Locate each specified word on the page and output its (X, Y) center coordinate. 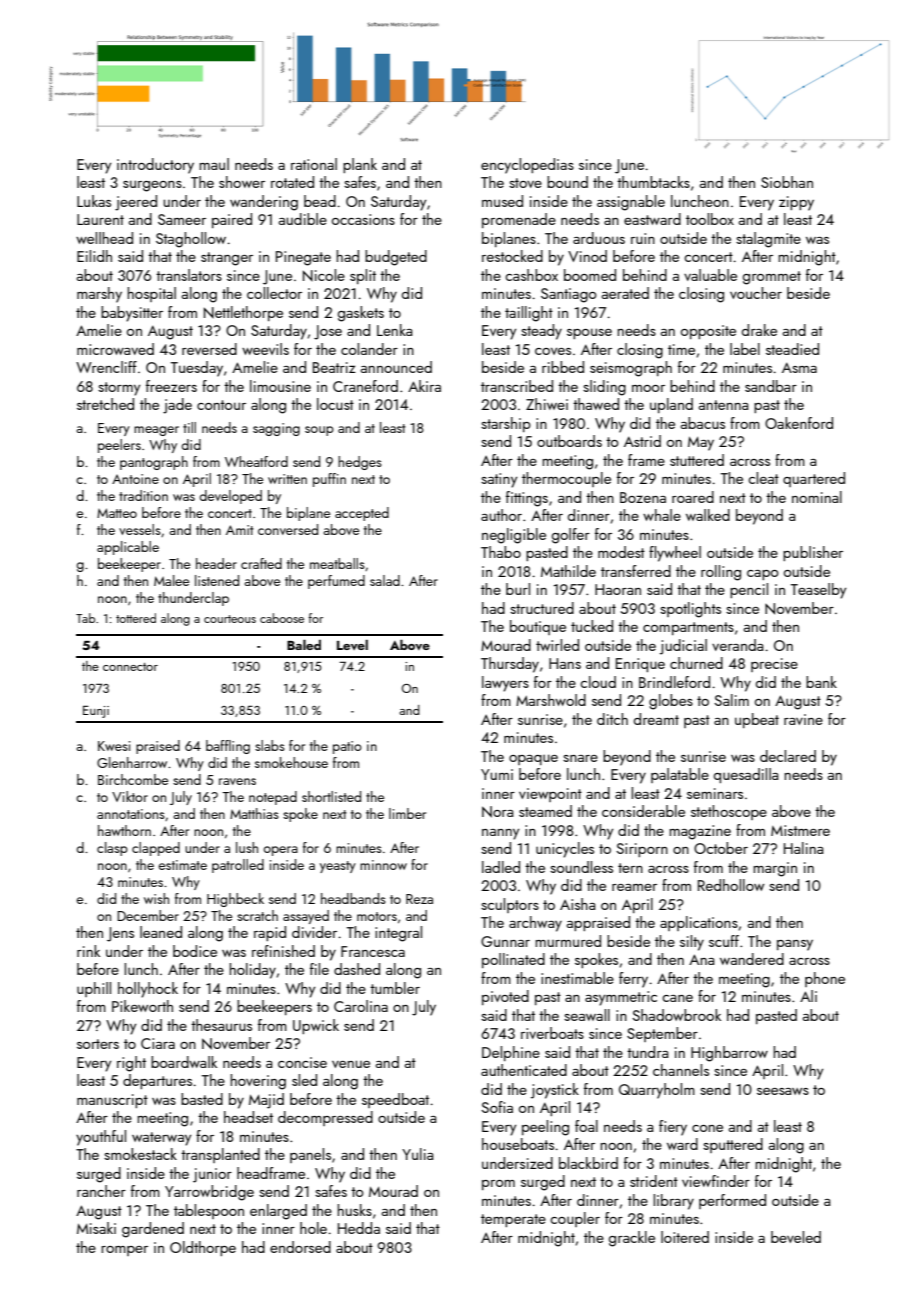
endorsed (300, 1247)
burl (518, 589)
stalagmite (768, 240)
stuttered (697, 460)
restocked (512, 256)
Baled (304, 645)
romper (124, 1251)
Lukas (94, 201)
